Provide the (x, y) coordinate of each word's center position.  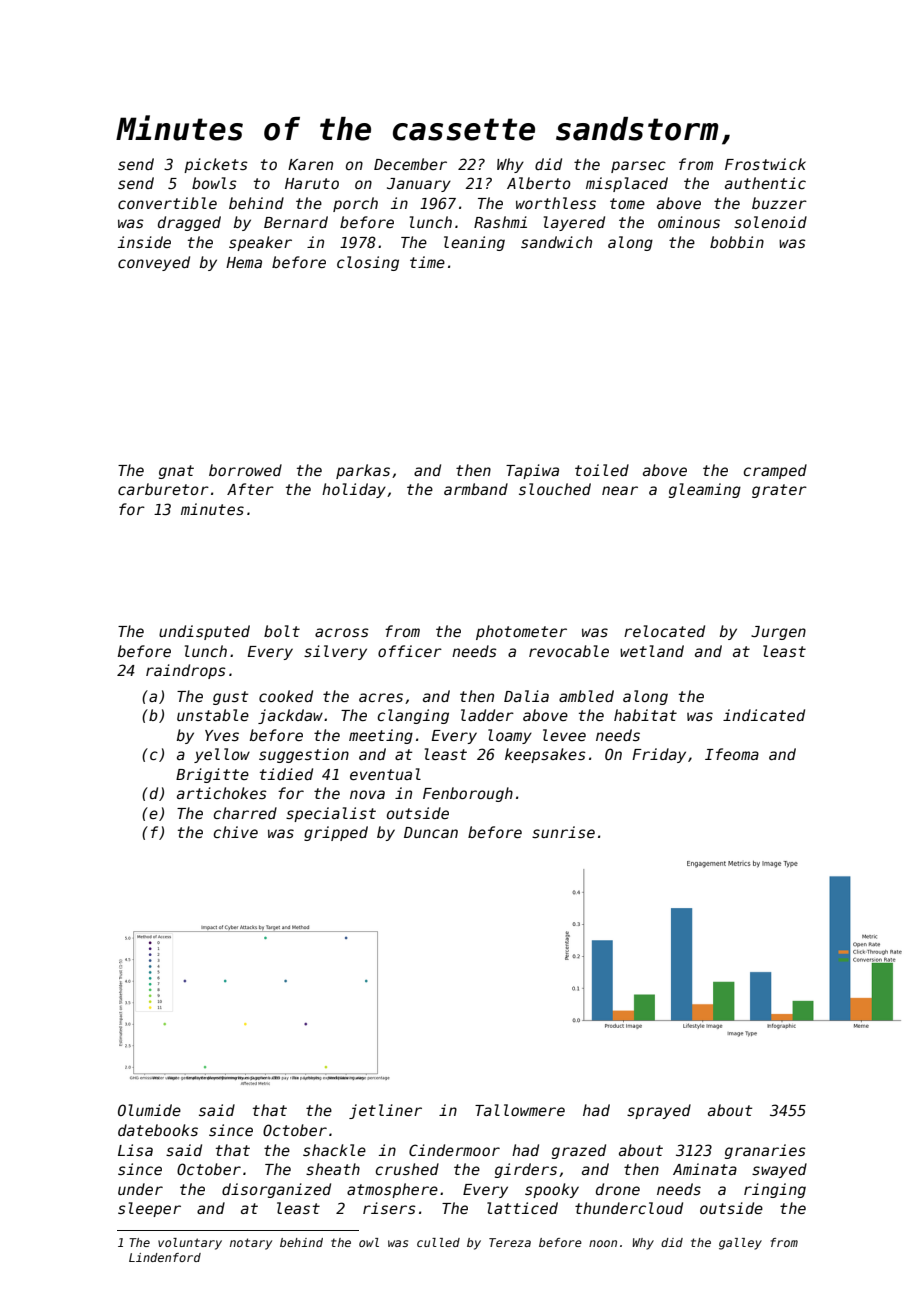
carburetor (163, 489)
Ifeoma (732, 754)
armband (476, 489)
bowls (214, 183)
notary (251, 1244)
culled (438, 1242)
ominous (689, 222)
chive (235, 832)
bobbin (737, 242)
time (427, 262)
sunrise (563, 832)
